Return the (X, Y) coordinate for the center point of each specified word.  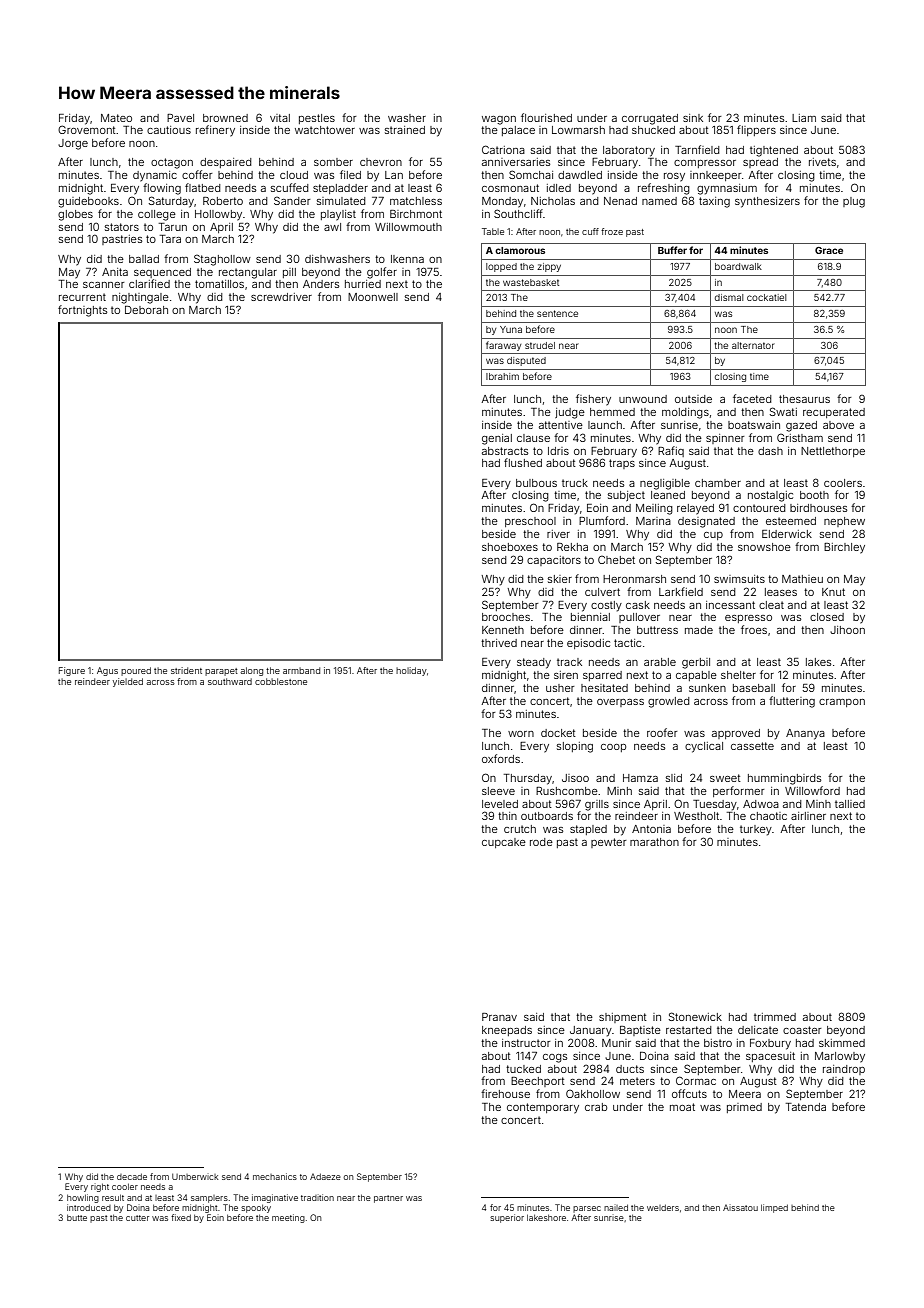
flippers (756, 130)
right (100, 1187)
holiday (411, 671)
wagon (499, 120)
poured (136, 671)
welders (663, 1207)
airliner (808, 816)
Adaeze (325, 1176)
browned (225, 118)
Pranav (499, 1017)
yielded (128, 682)
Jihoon (847, 630)
